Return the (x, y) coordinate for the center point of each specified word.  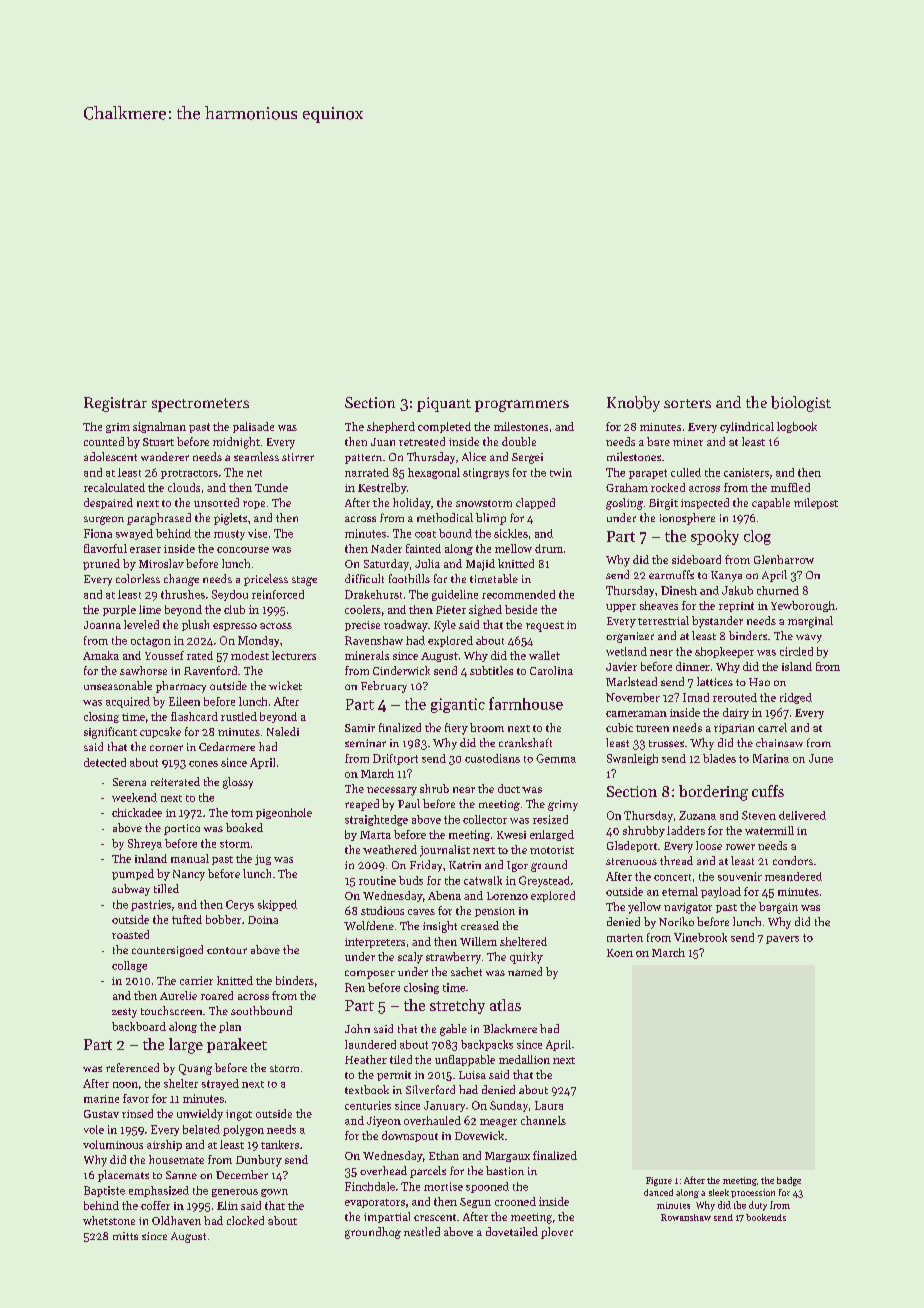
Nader (386, 548)
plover (557, 1233)
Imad (696, 697)
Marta (375, 835)
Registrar (115, 404)
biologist (801, 404)
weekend (134, 797)
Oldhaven (176, 1220)
